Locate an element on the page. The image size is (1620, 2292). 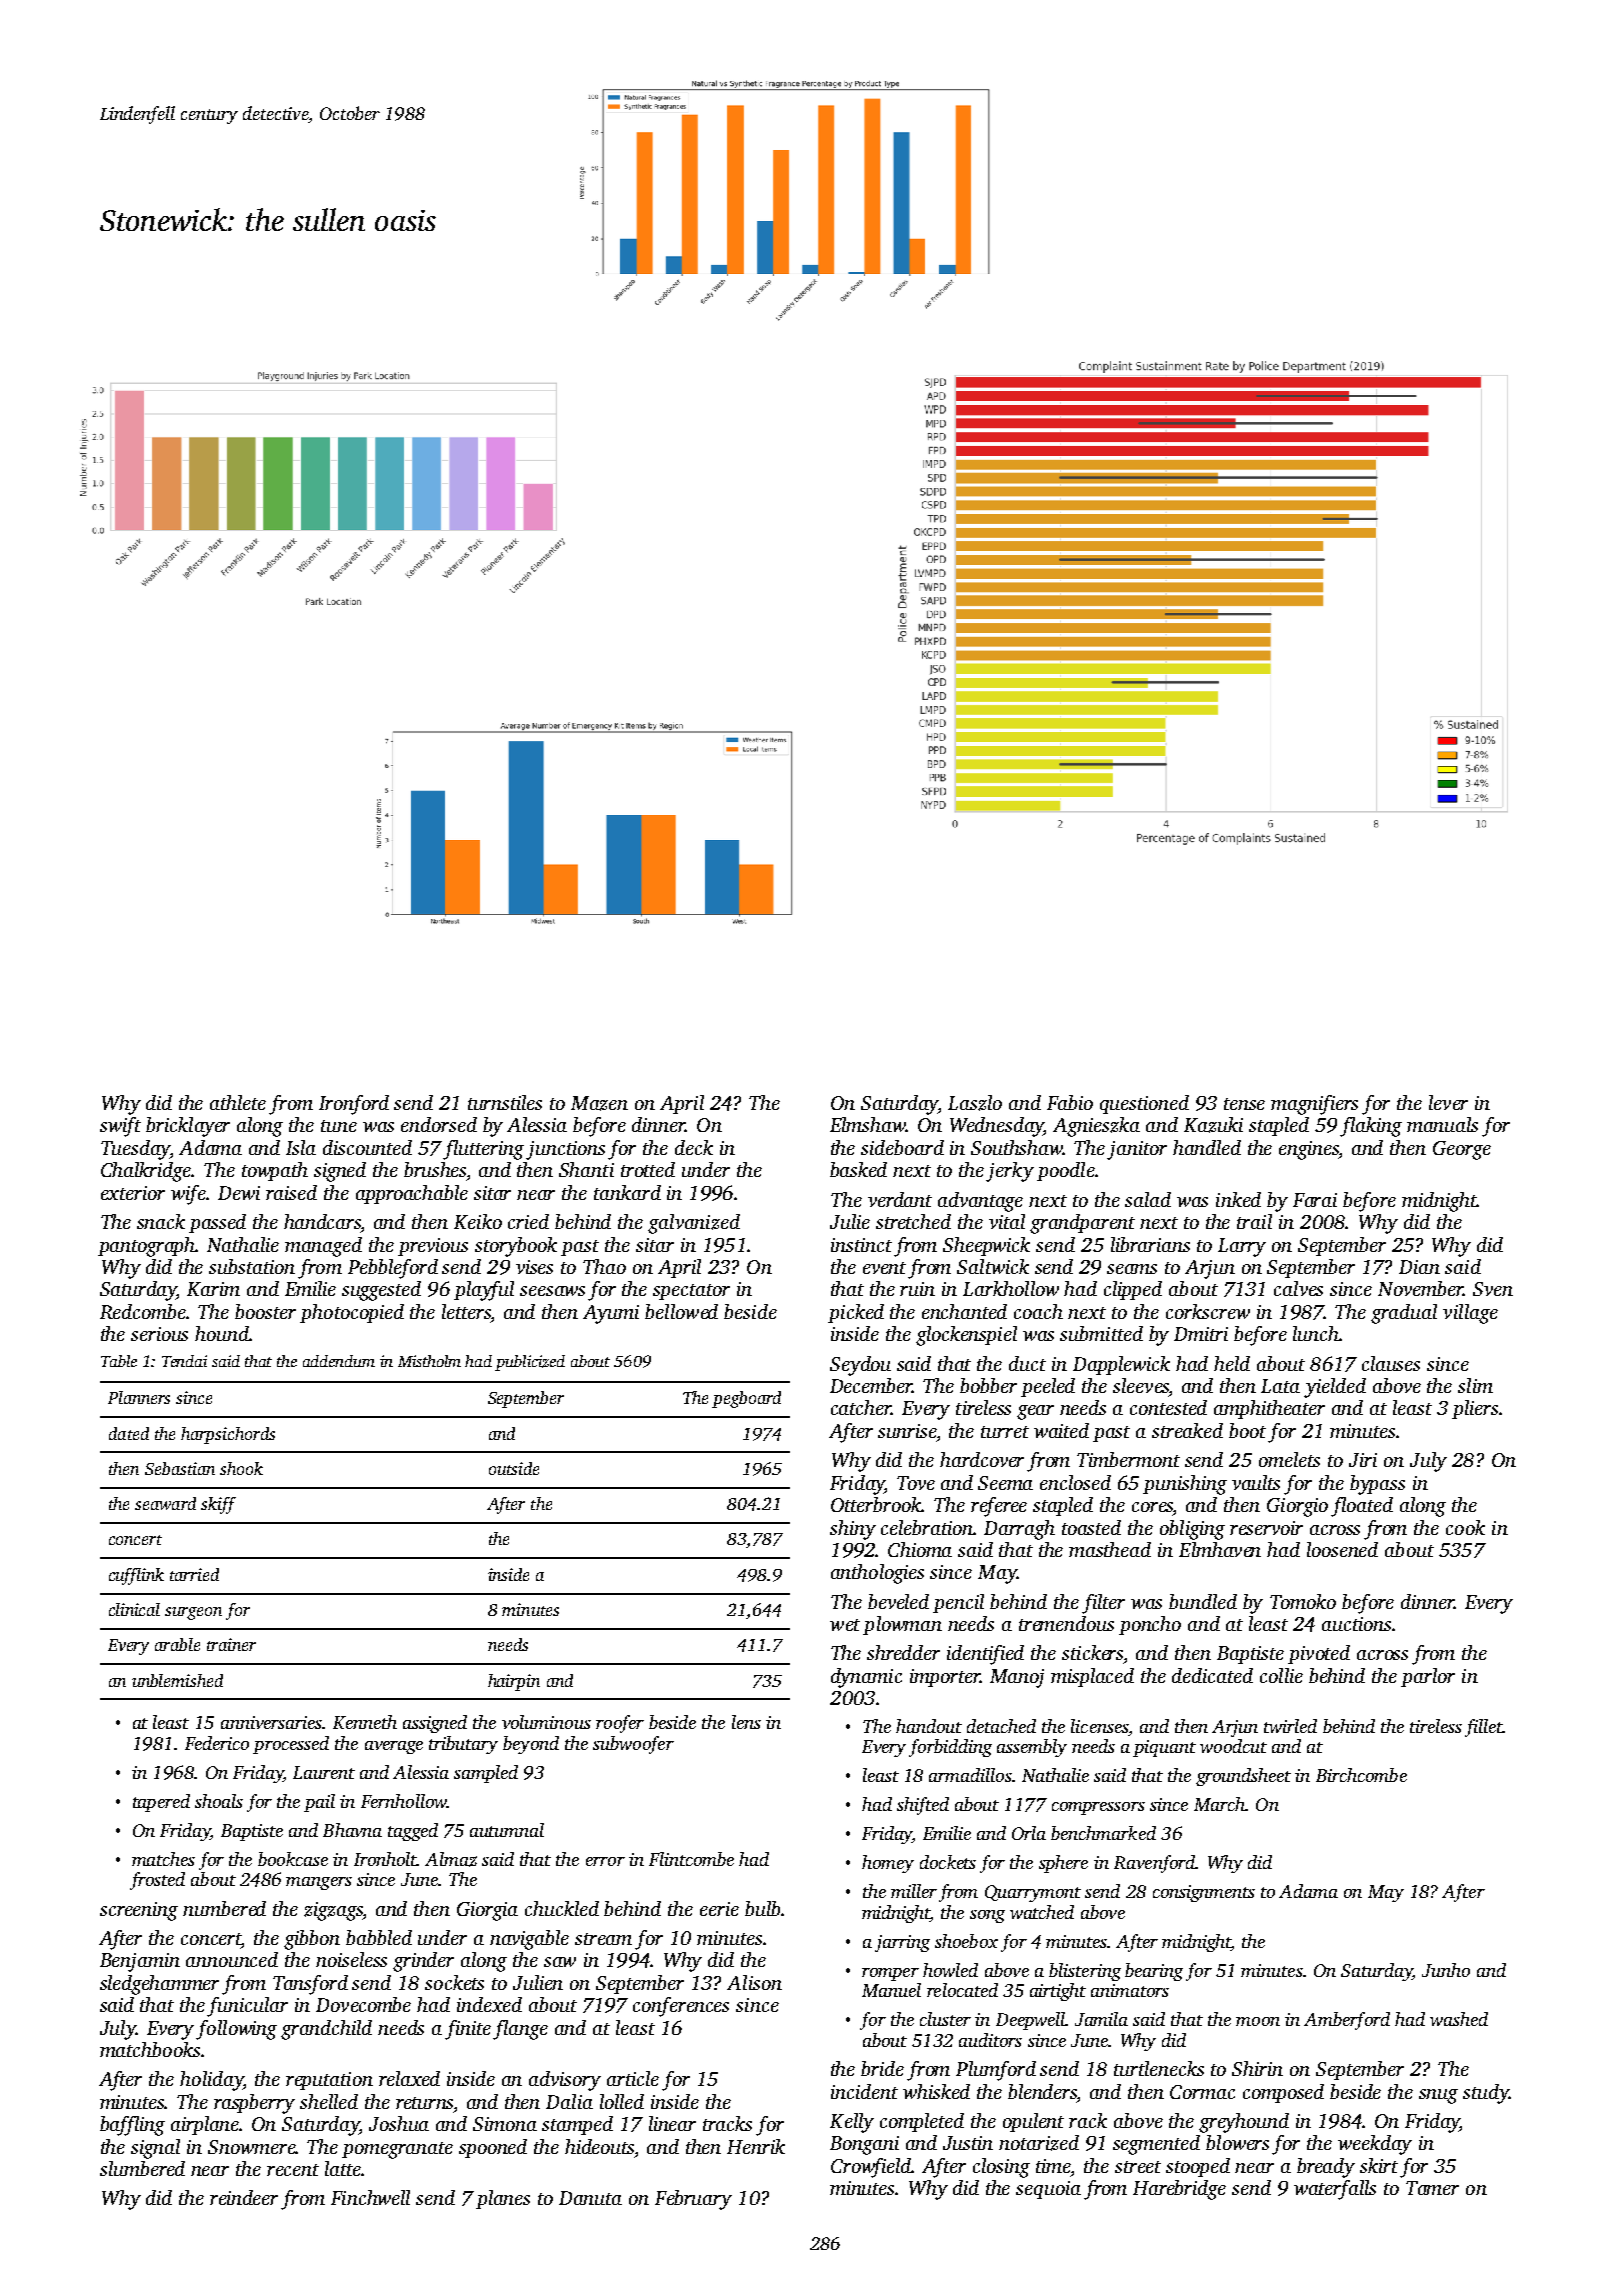
error is located at coordinates (605, 1861).
